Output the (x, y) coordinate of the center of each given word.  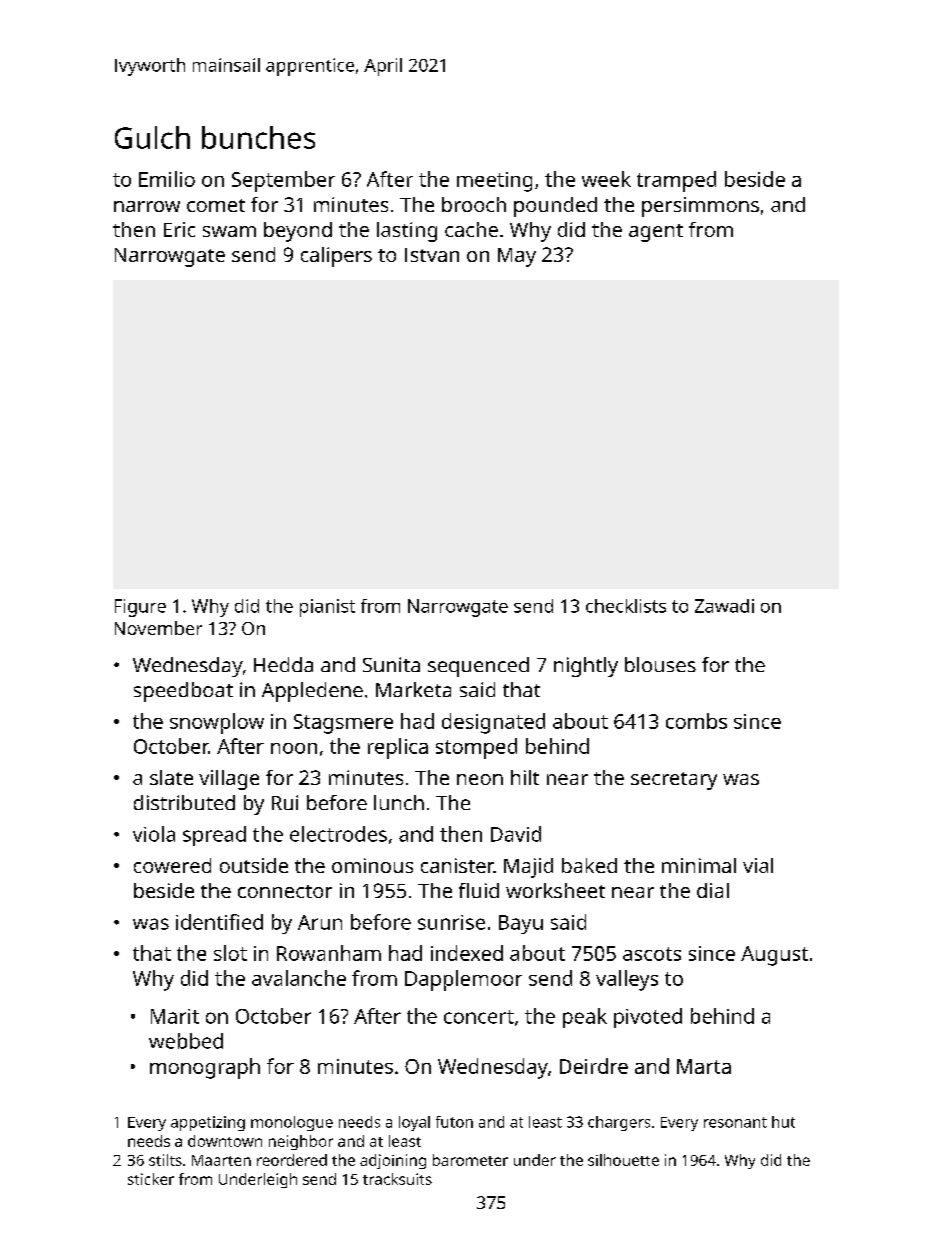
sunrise (451, 922)
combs (696, 721)
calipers (336, 257)
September (283, 181)
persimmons (700, 207)
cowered (172, 865)
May (517, 257)
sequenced (478, 667)
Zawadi (724, 606)
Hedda (283, 664)
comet (216, 205)
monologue (292, 1123)
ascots (652, 954)
